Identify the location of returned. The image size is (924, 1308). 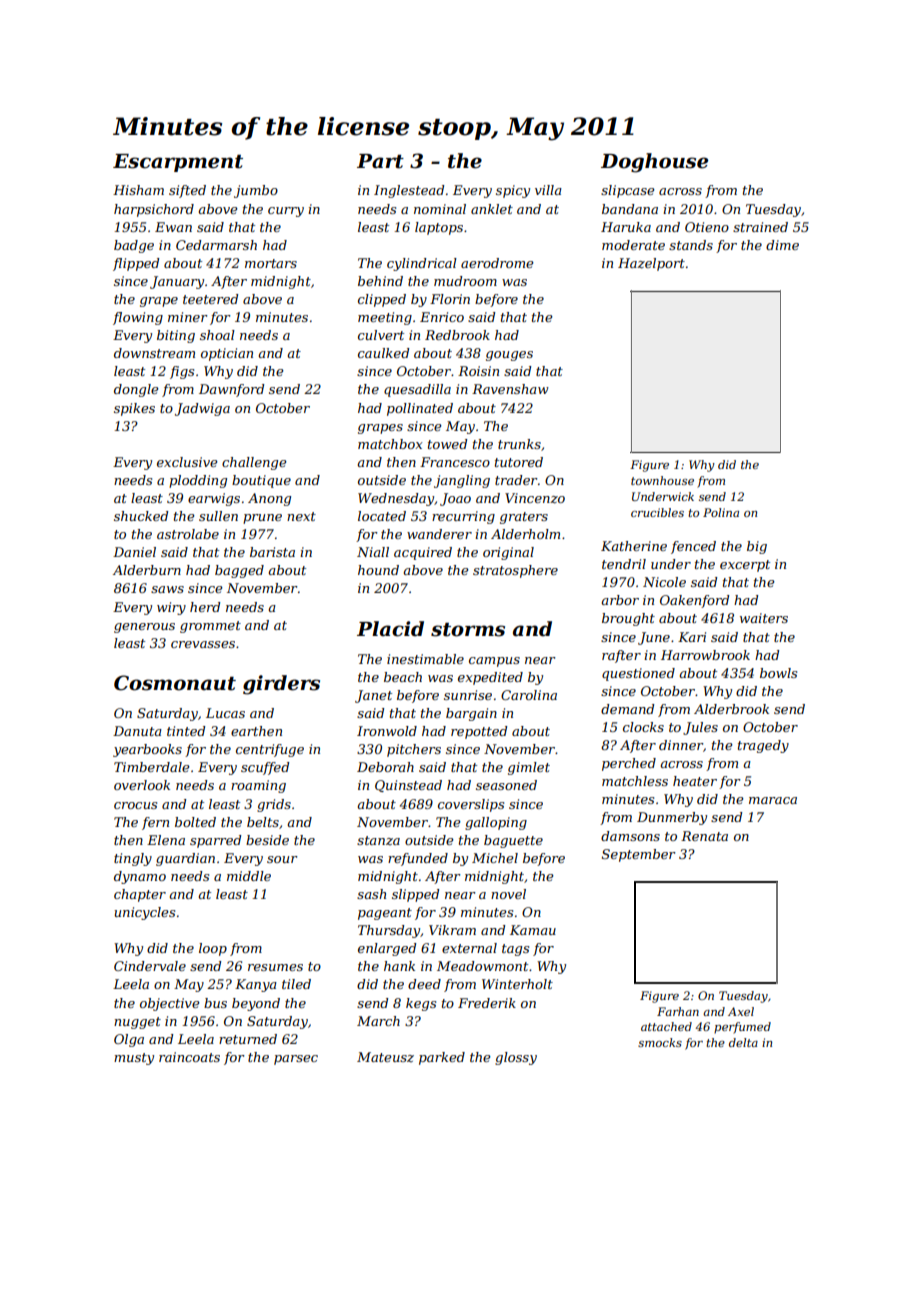
(248, 1039).
